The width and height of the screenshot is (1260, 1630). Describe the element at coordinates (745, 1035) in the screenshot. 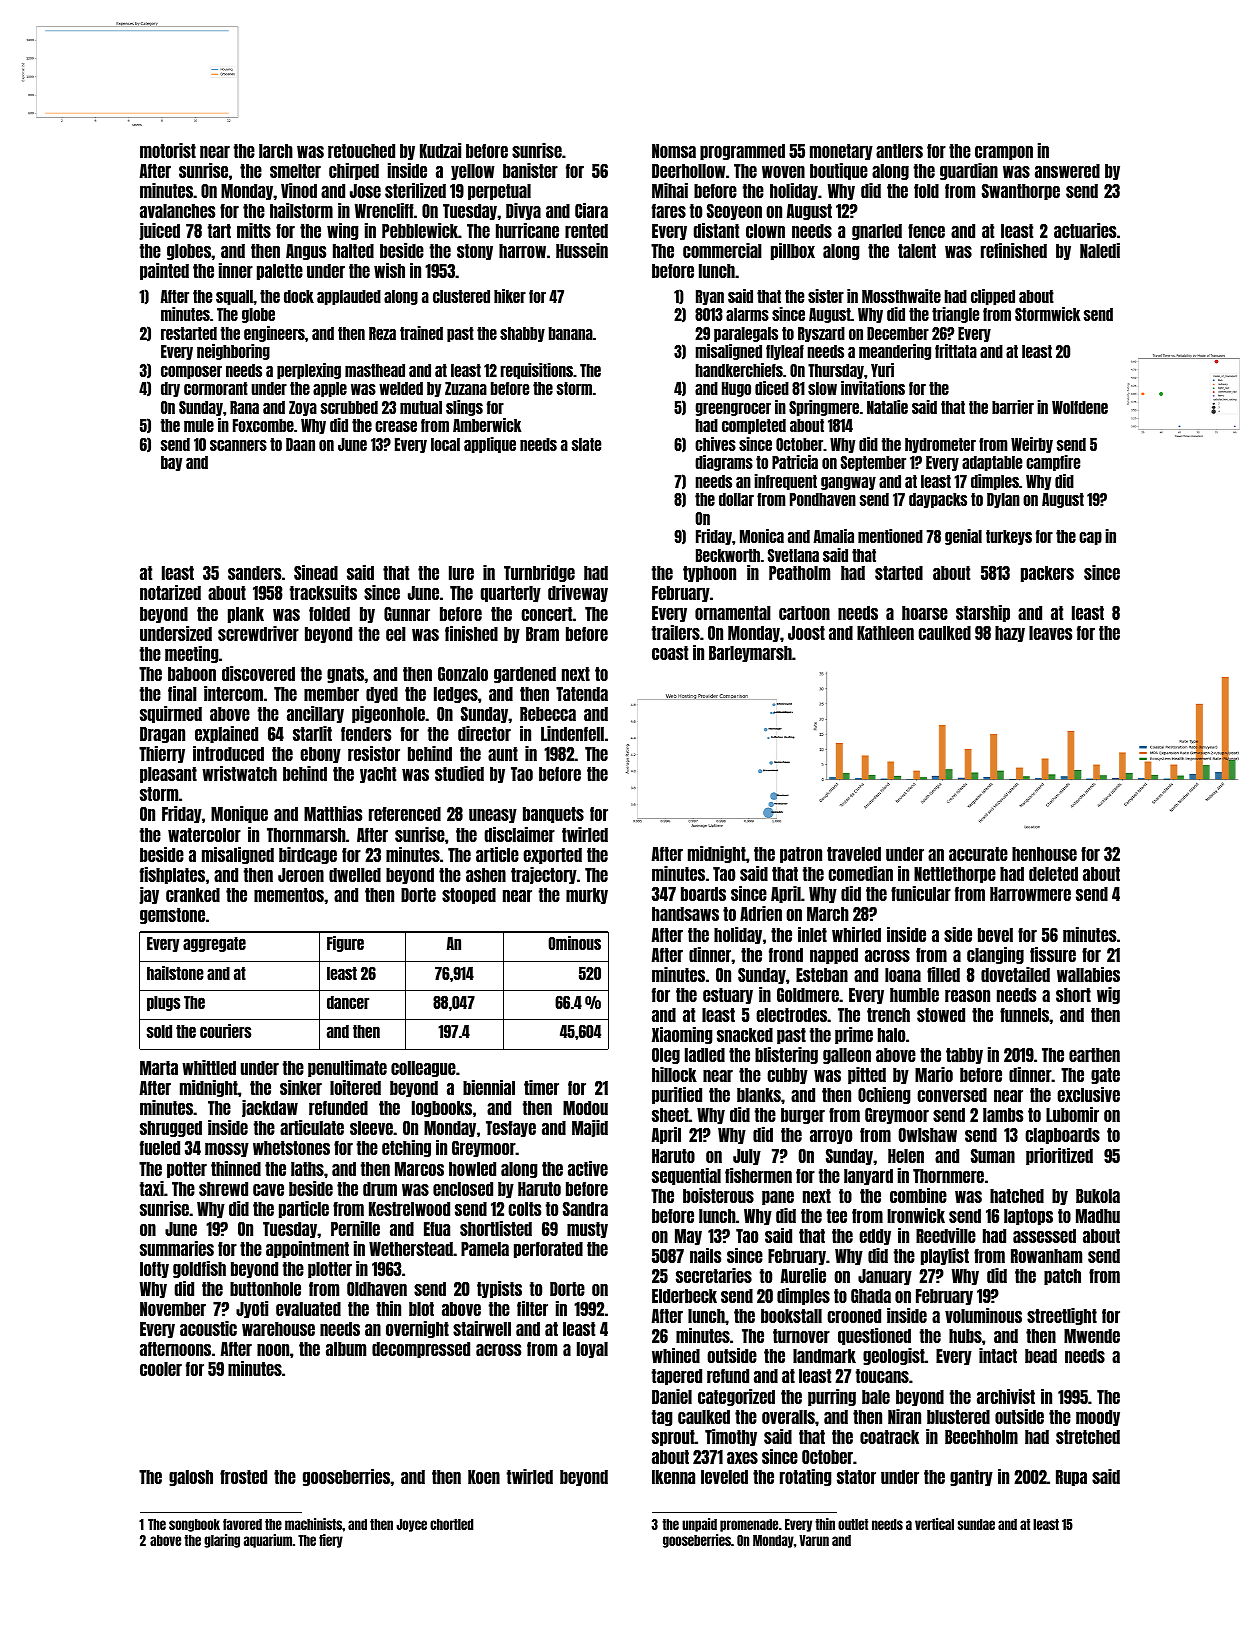

I see `snacked` at that location.
